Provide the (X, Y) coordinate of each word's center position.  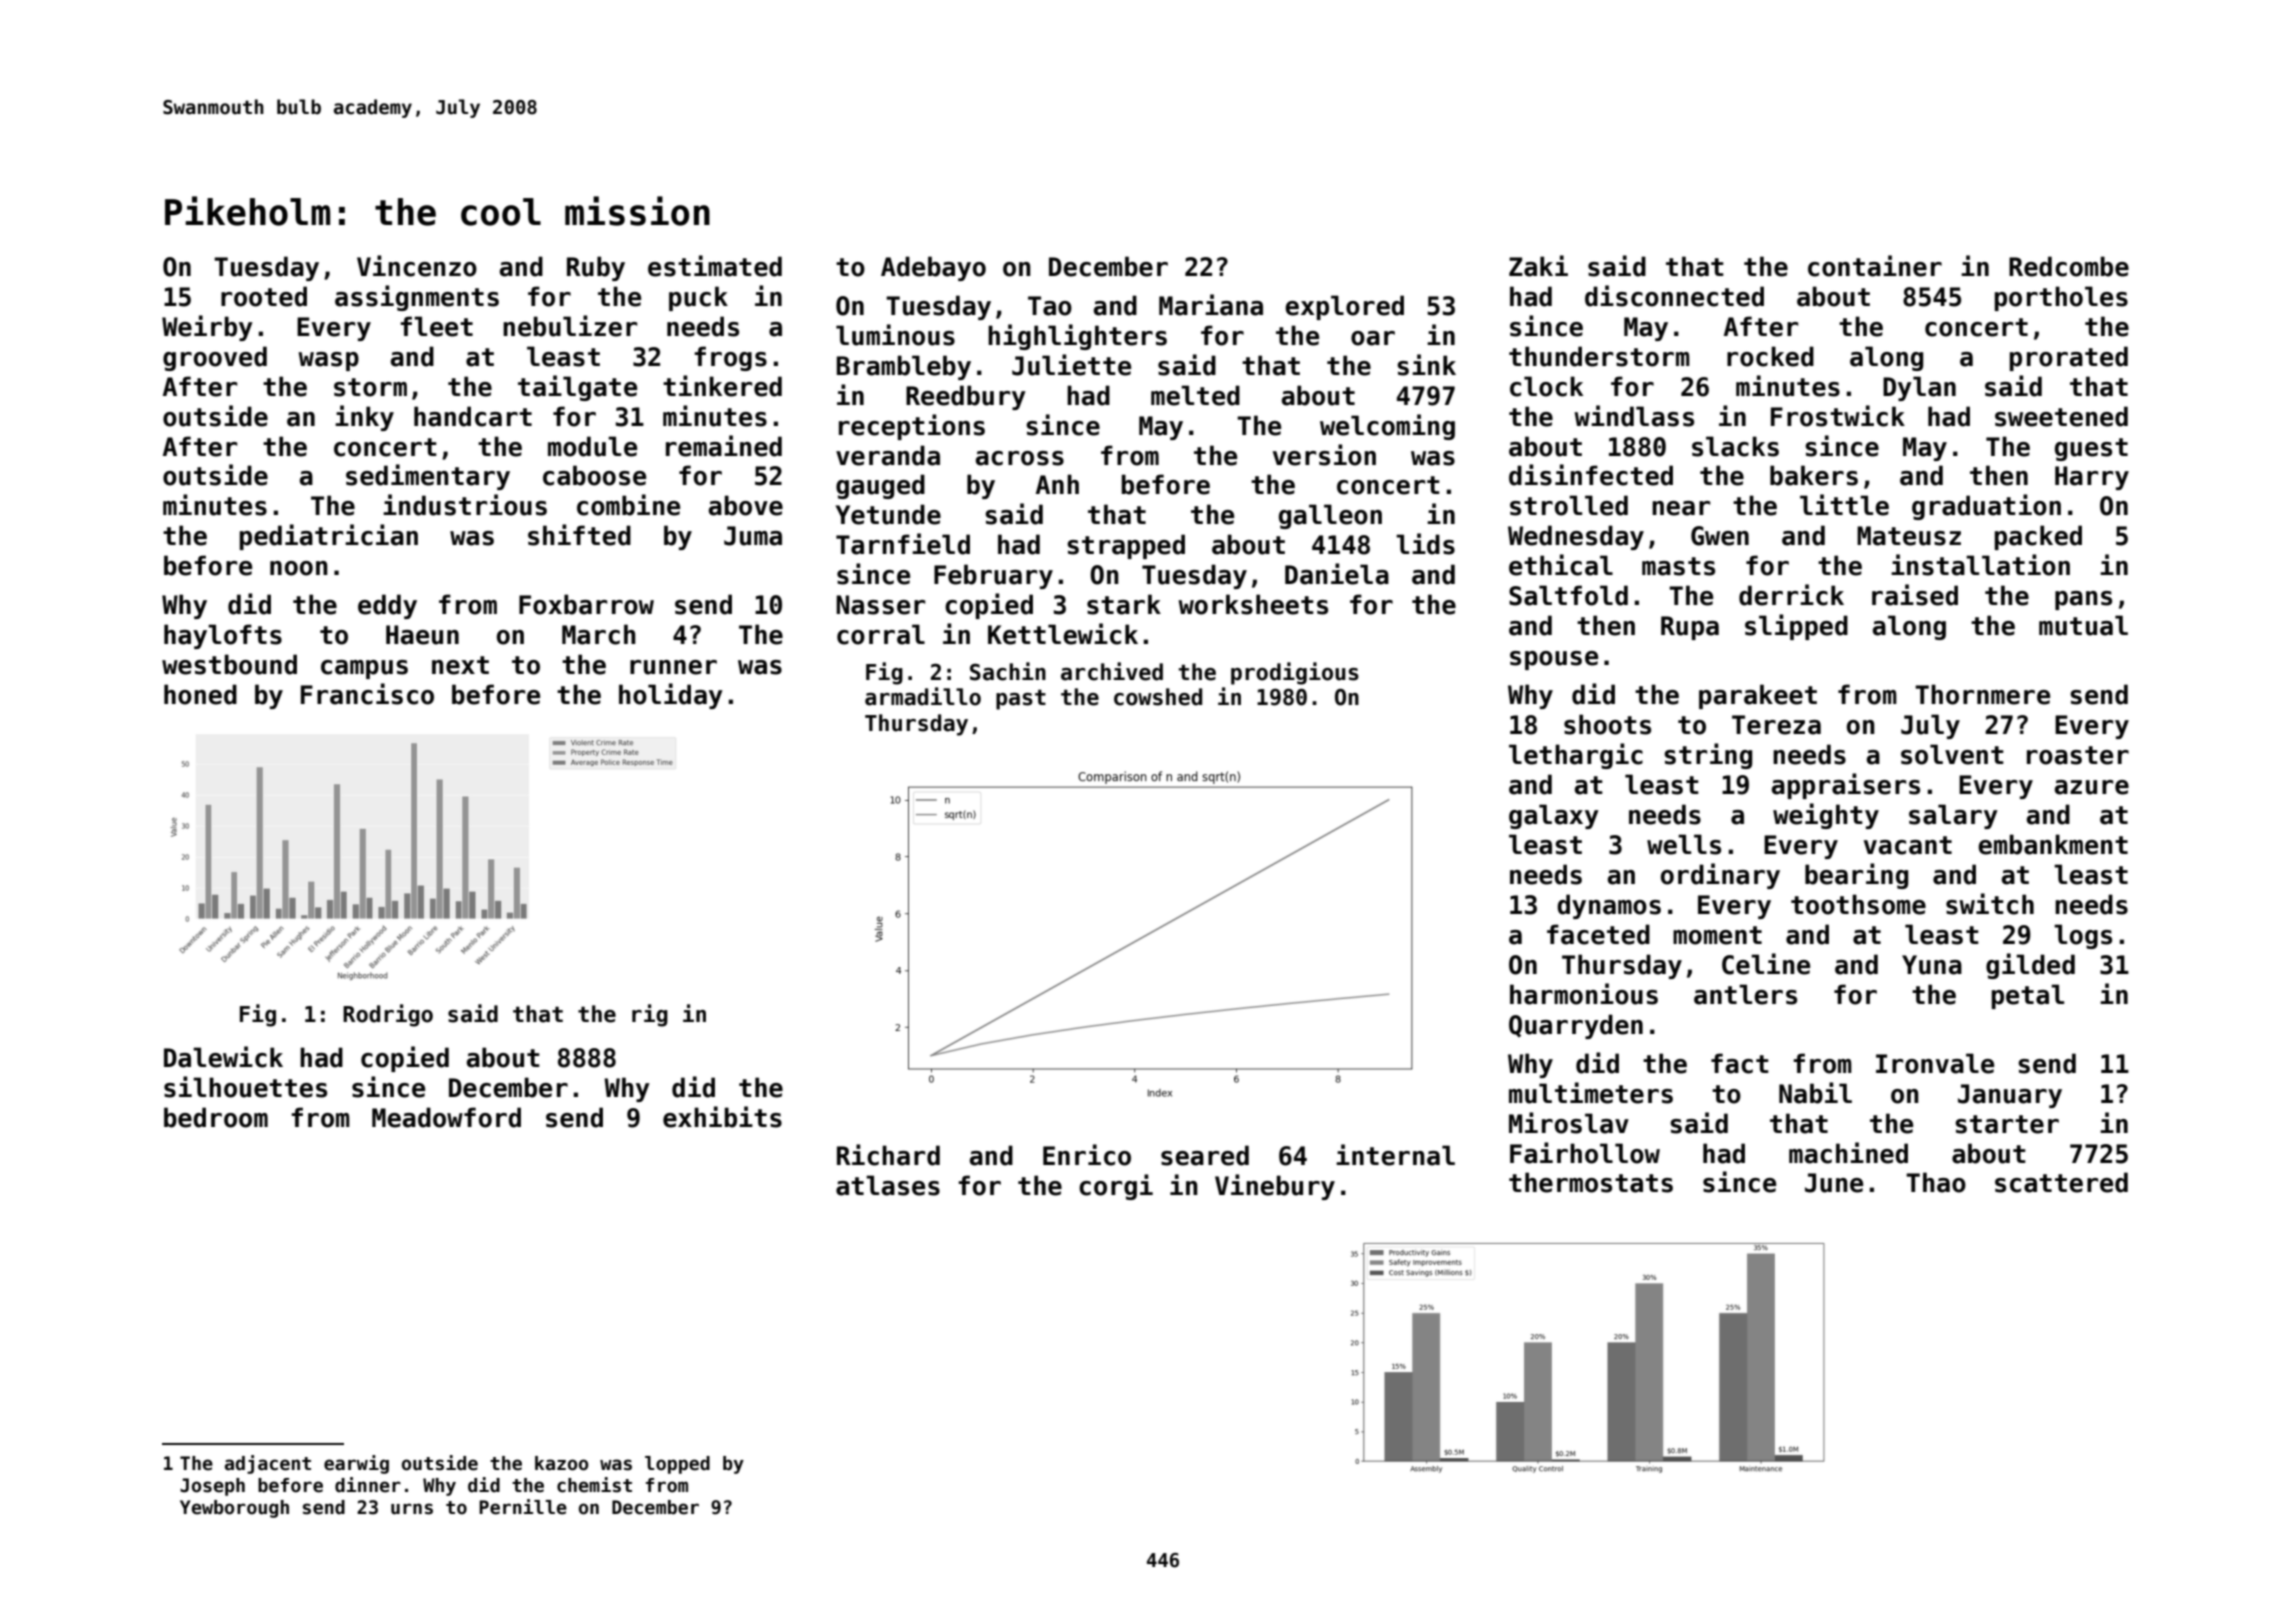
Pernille (523, 1507)
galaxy (1554, 816)
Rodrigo (388, 1015)
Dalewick (223, 1057)
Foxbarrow (586, 604)
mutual (2083, 625)
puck (698, 298)
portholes (2061, 298)
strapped (1126, 546)
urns (412, 1509)
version (1324, 455)
